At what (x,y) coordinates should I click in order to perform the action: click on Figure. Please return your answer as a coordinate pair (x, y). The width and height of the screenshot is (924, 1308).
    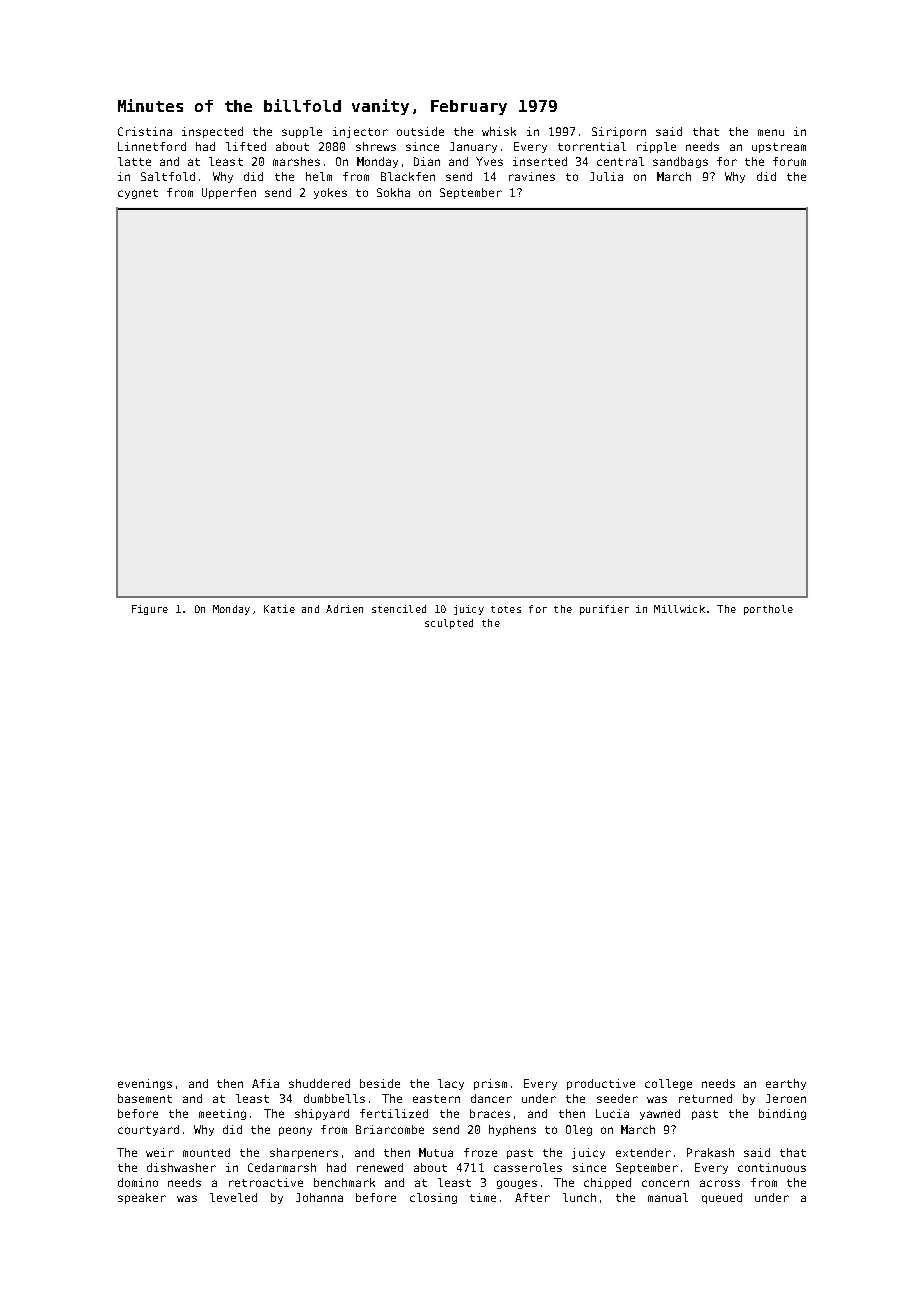
    Looking at the image, I should click on (150, 610).
